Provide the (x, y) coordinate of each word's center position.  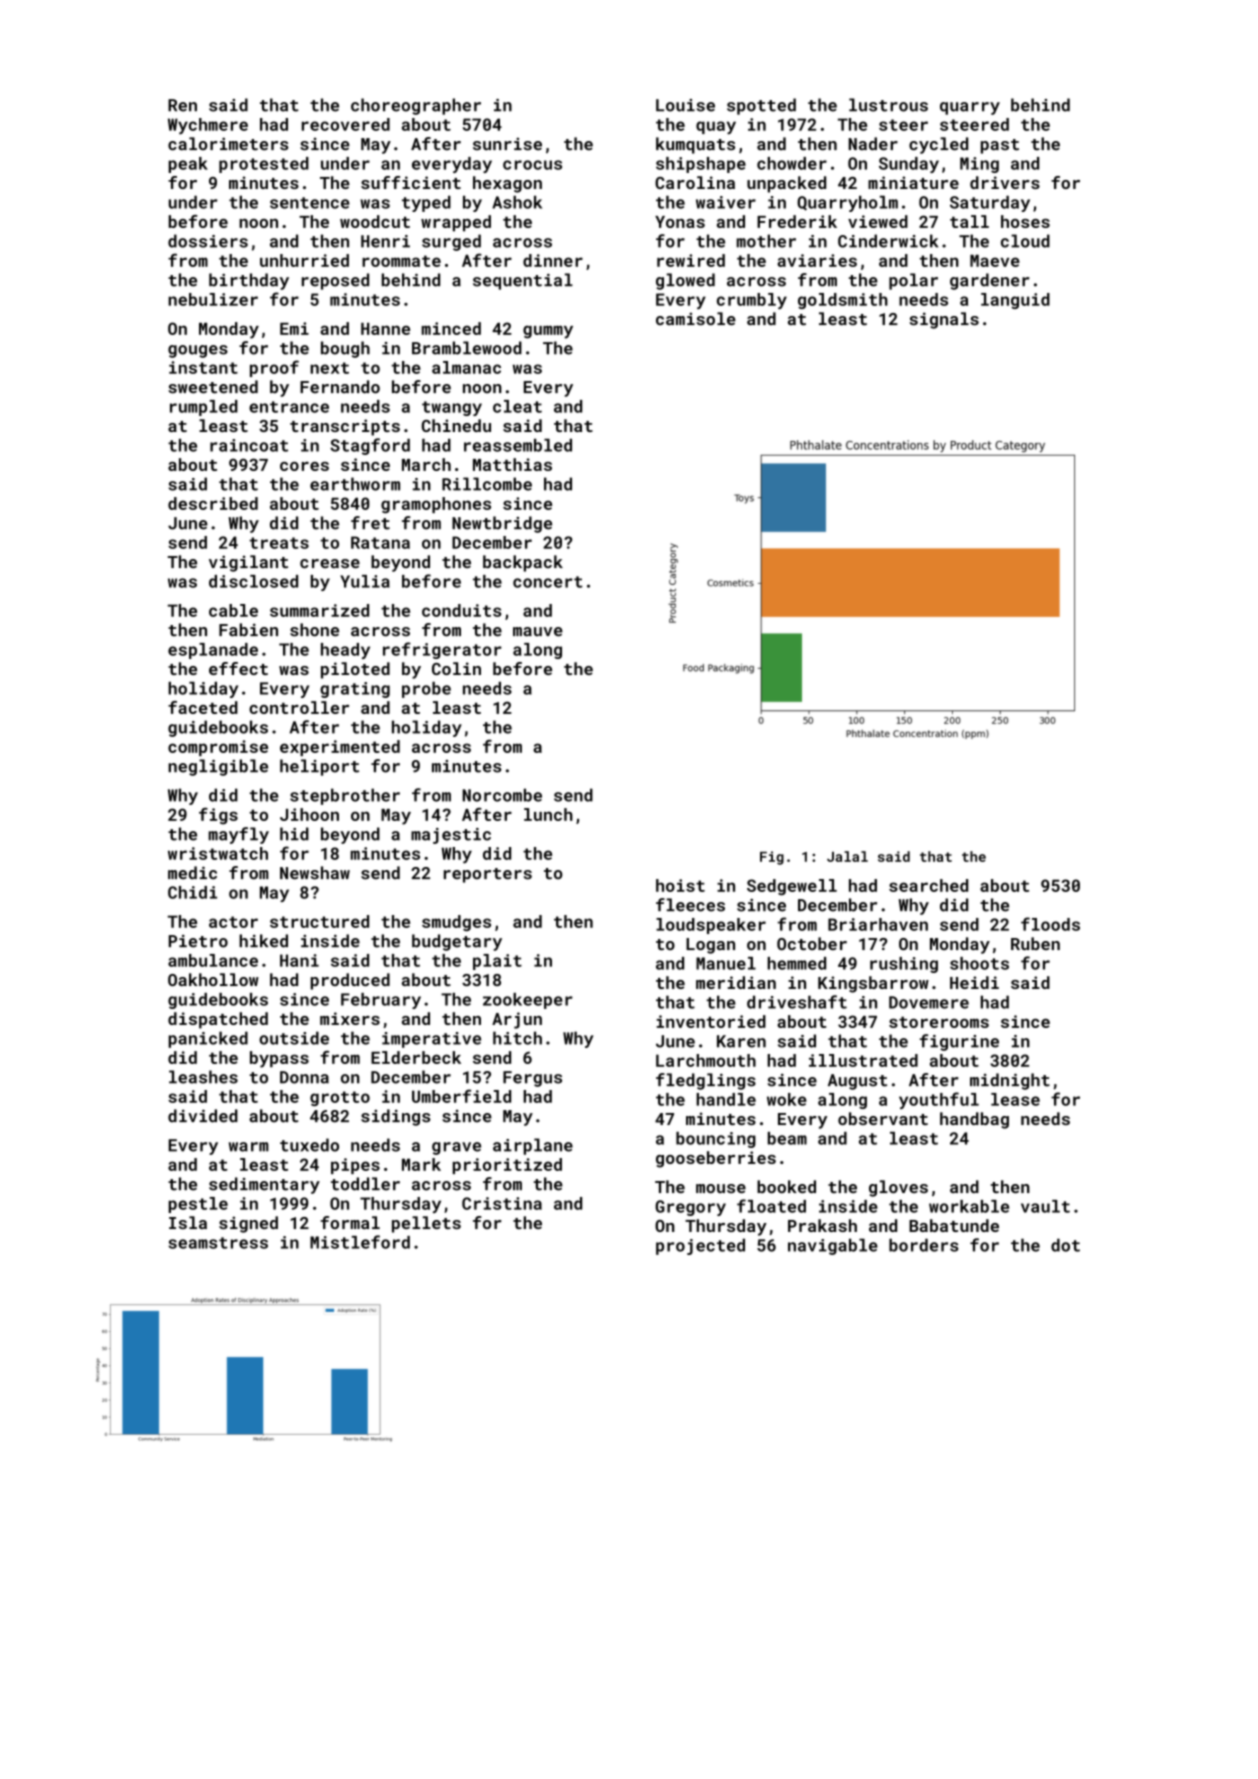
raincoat (249, 445)
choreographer (416, 106)
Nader (873, 144)
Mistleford (360, 1242)
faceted (203, 707)
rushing (904, 965)
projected (700, 1246)
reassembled (518, 445)
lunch (548, 814)
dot (1065, 1245)
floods (1050, 924)
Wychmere (208, 126)
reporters (488, 875)
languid (1015, 301)
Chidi (192, 892)
